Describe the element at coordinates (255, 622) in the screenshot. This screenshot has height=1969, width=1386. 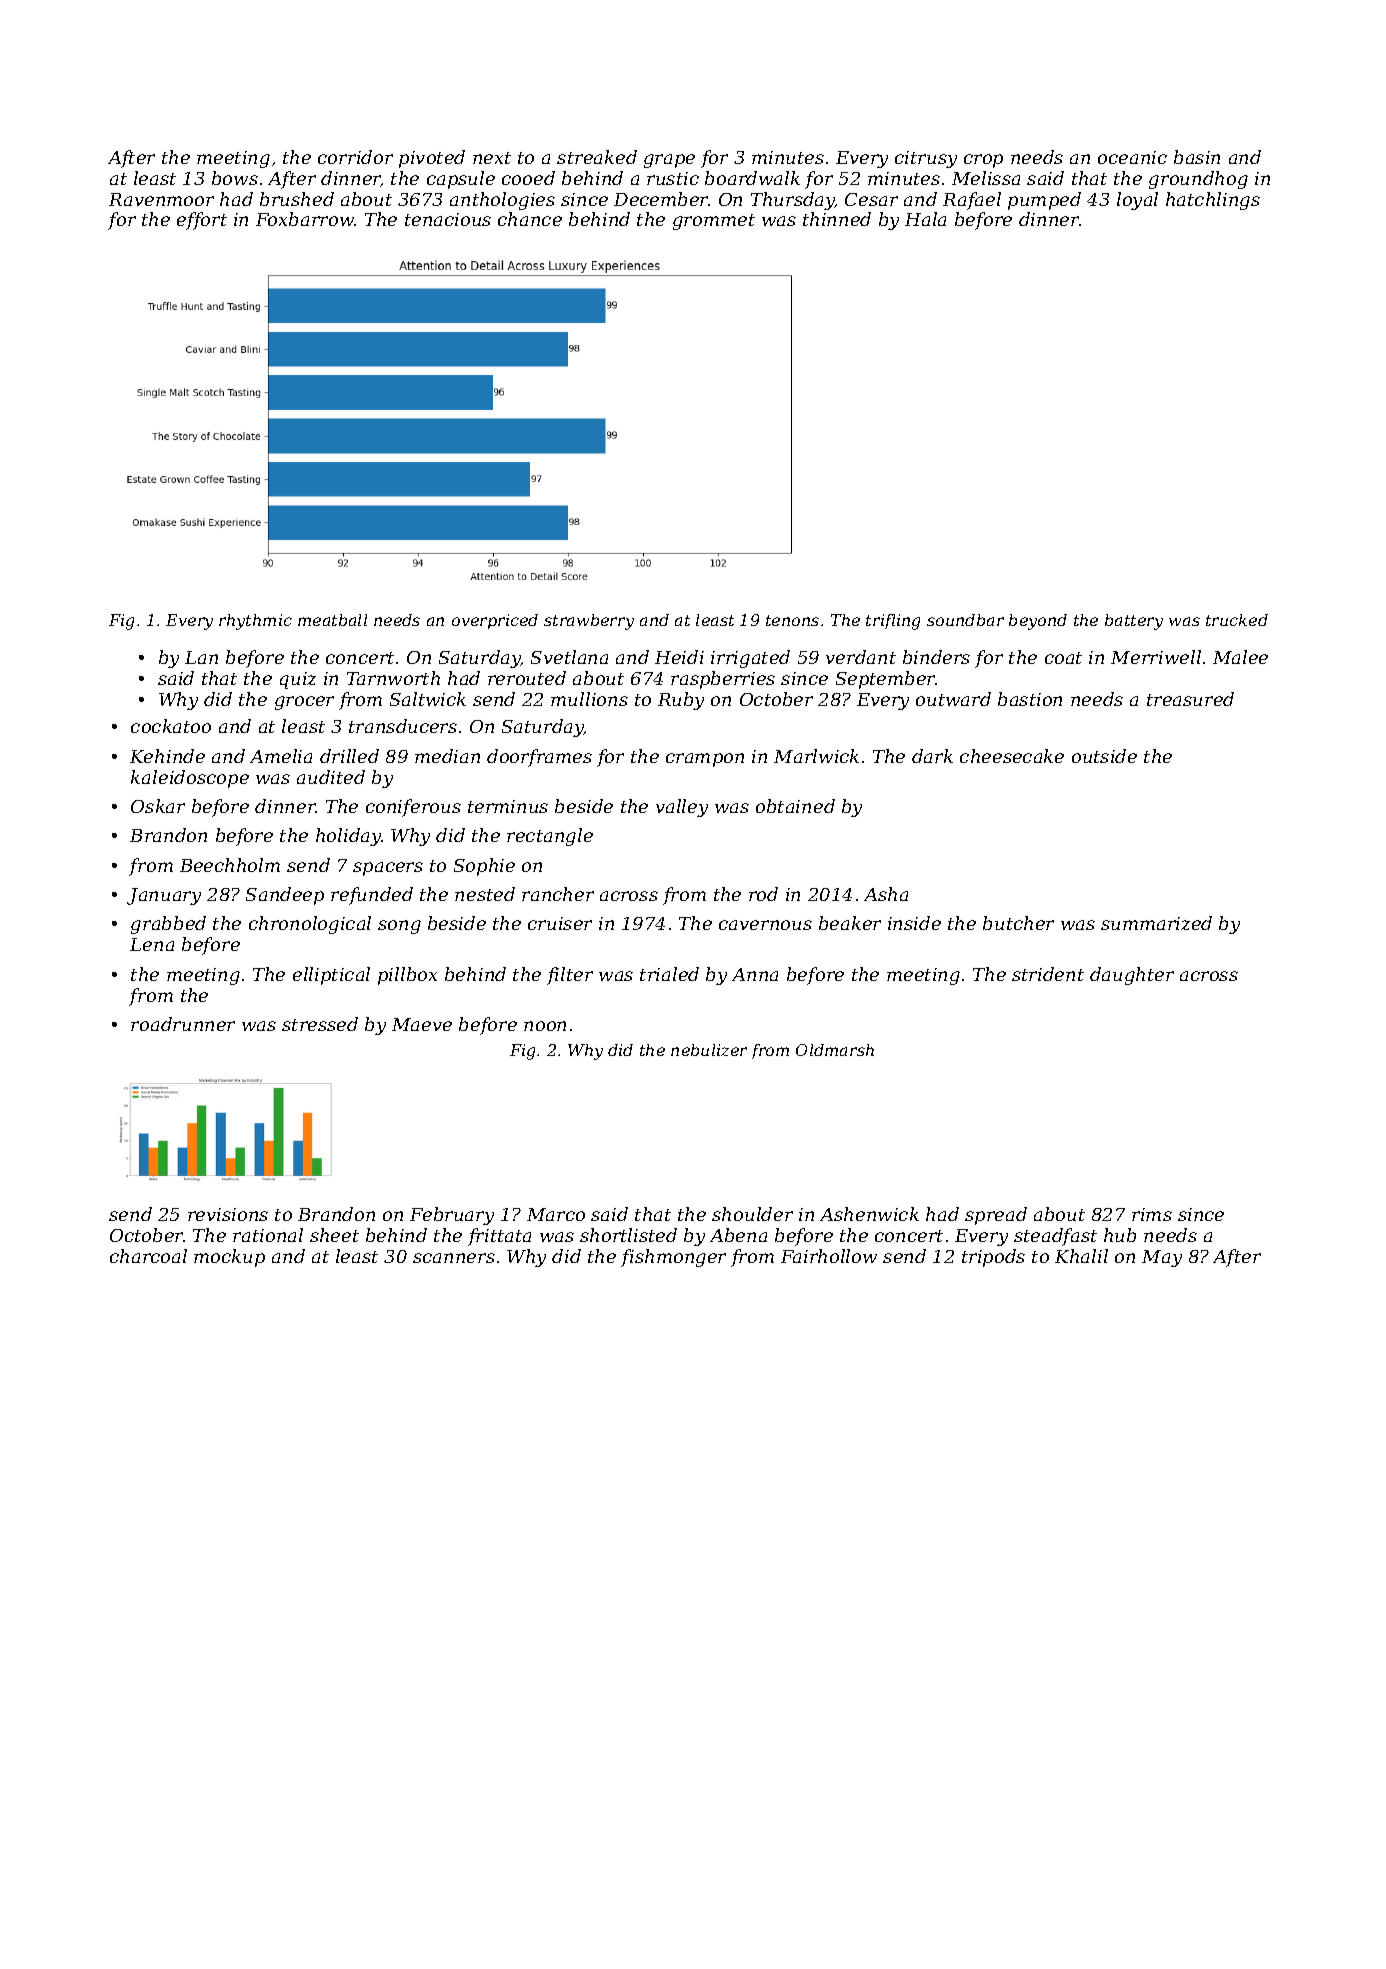
I see `rhythmic` at that location.
